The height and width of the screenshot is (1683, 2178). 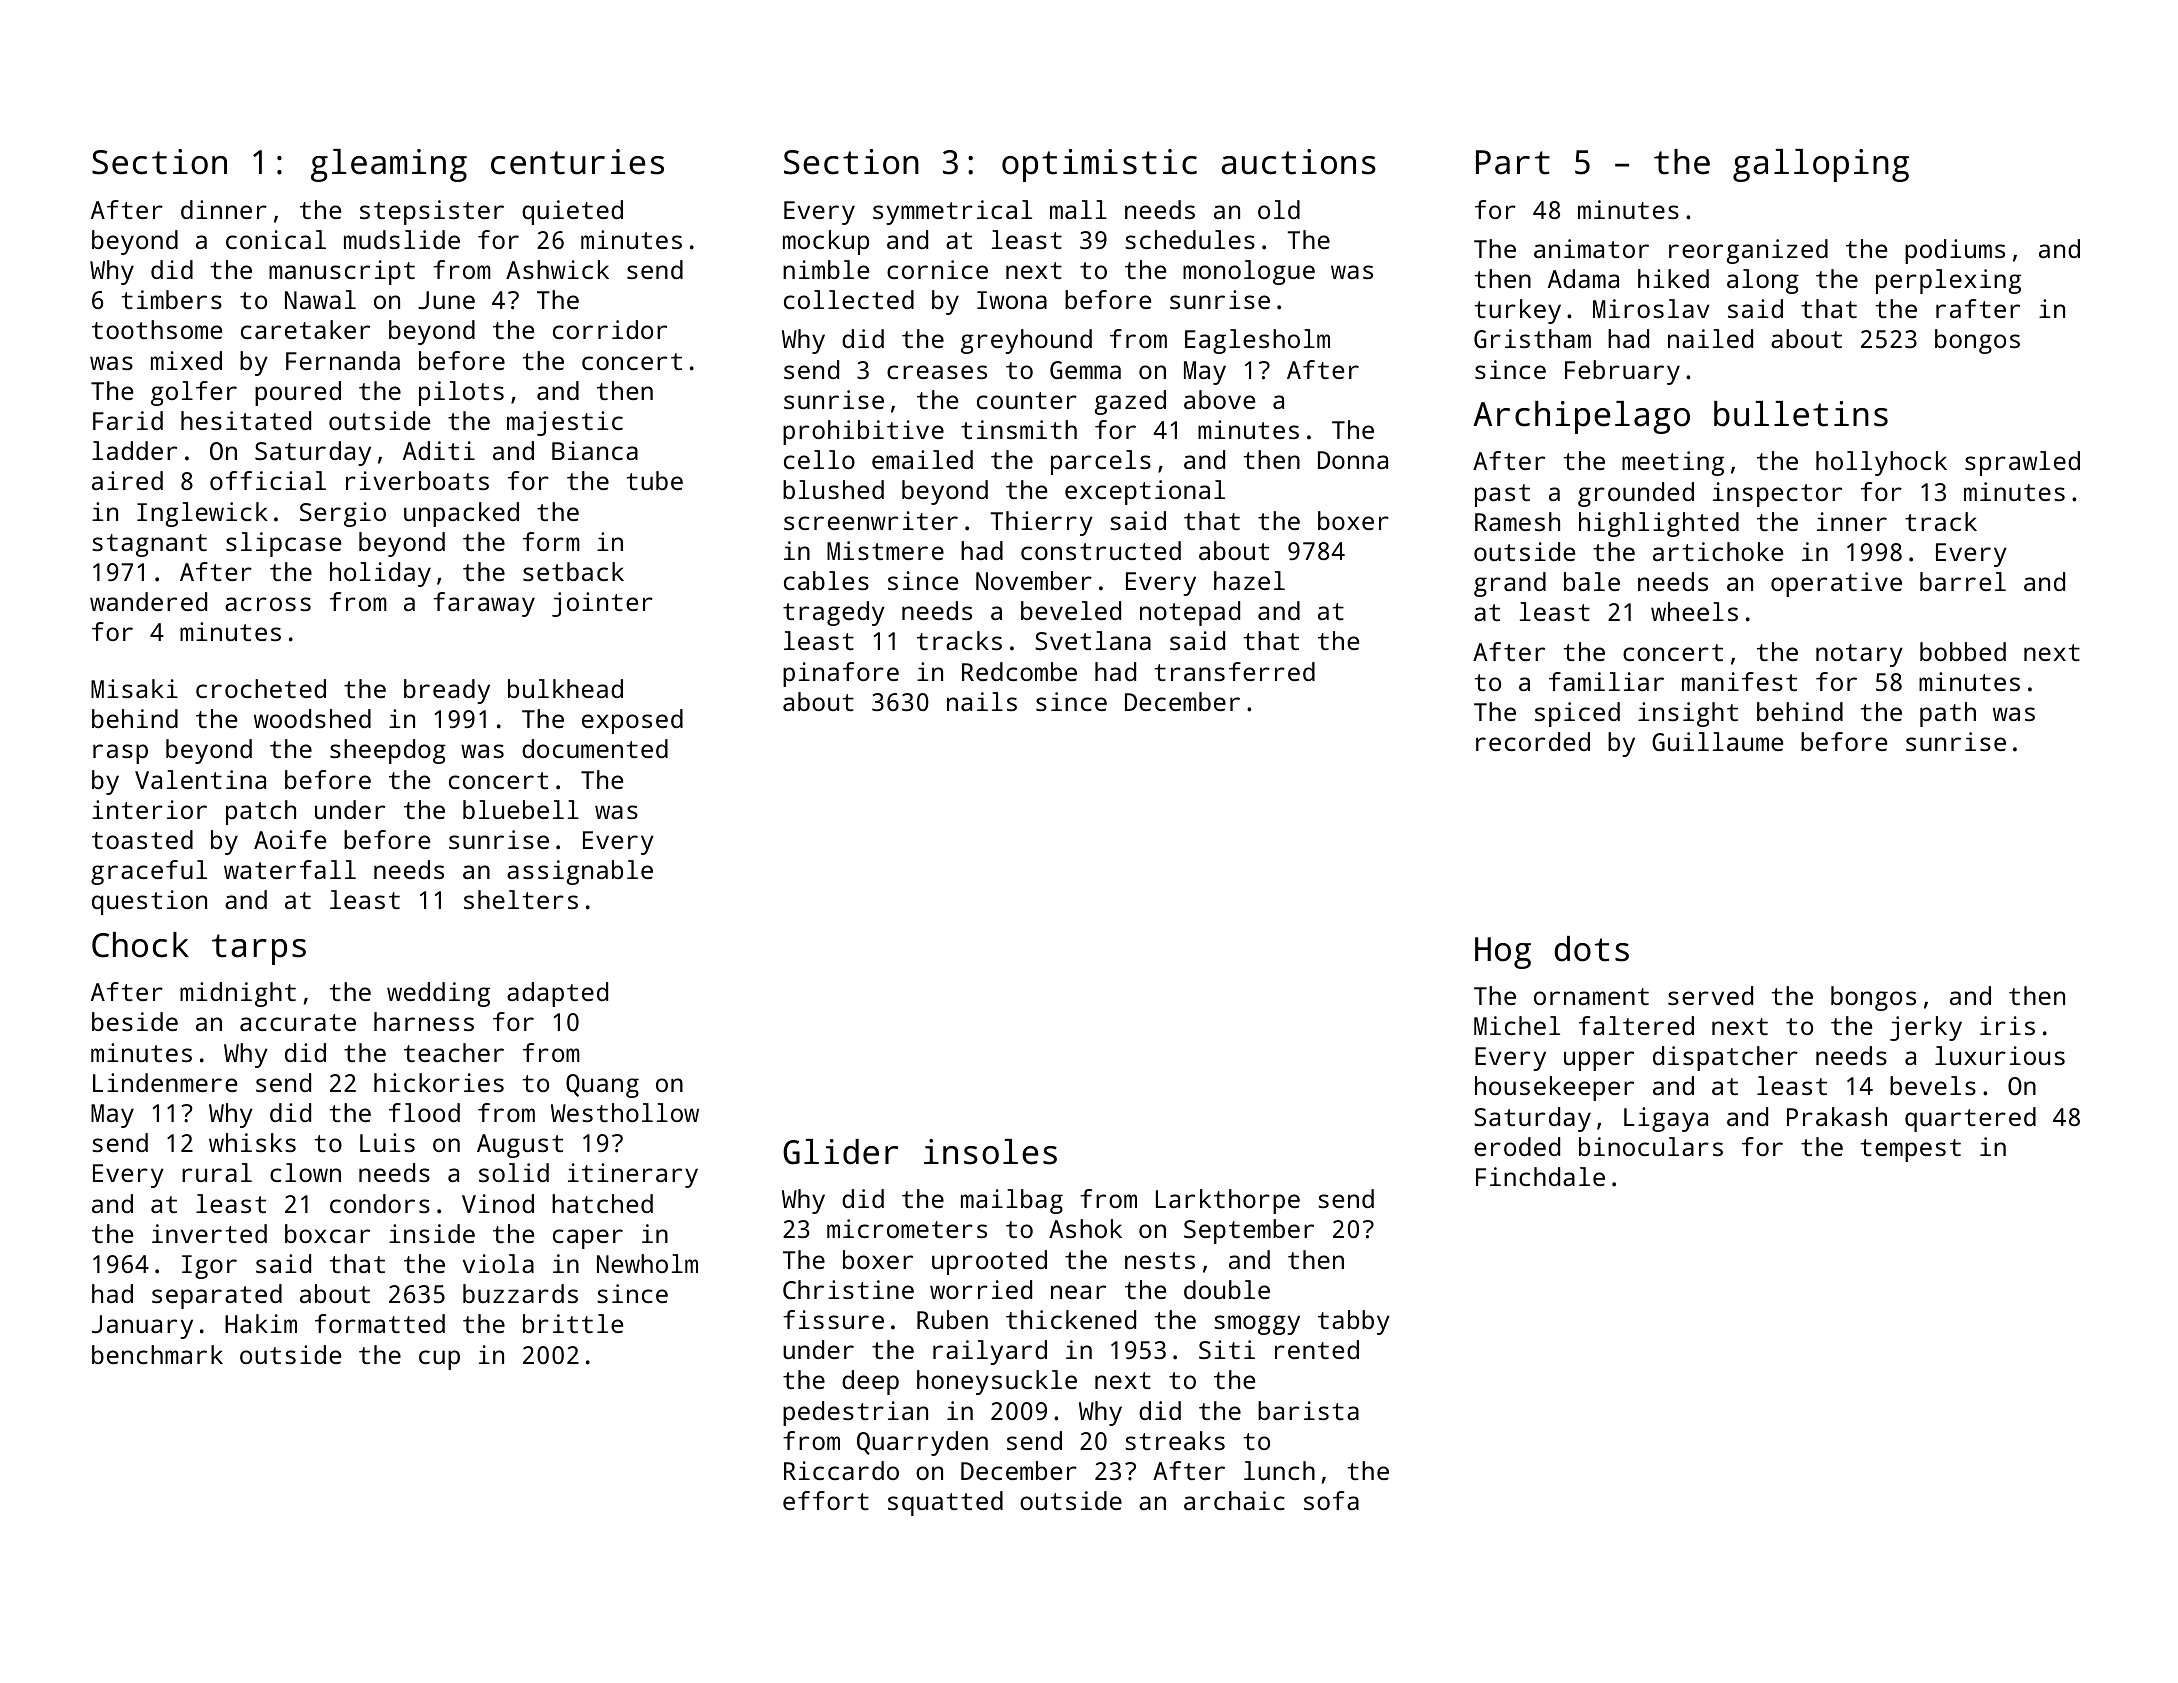 I want to click on symmetrical, so click(x=952, y=212).
